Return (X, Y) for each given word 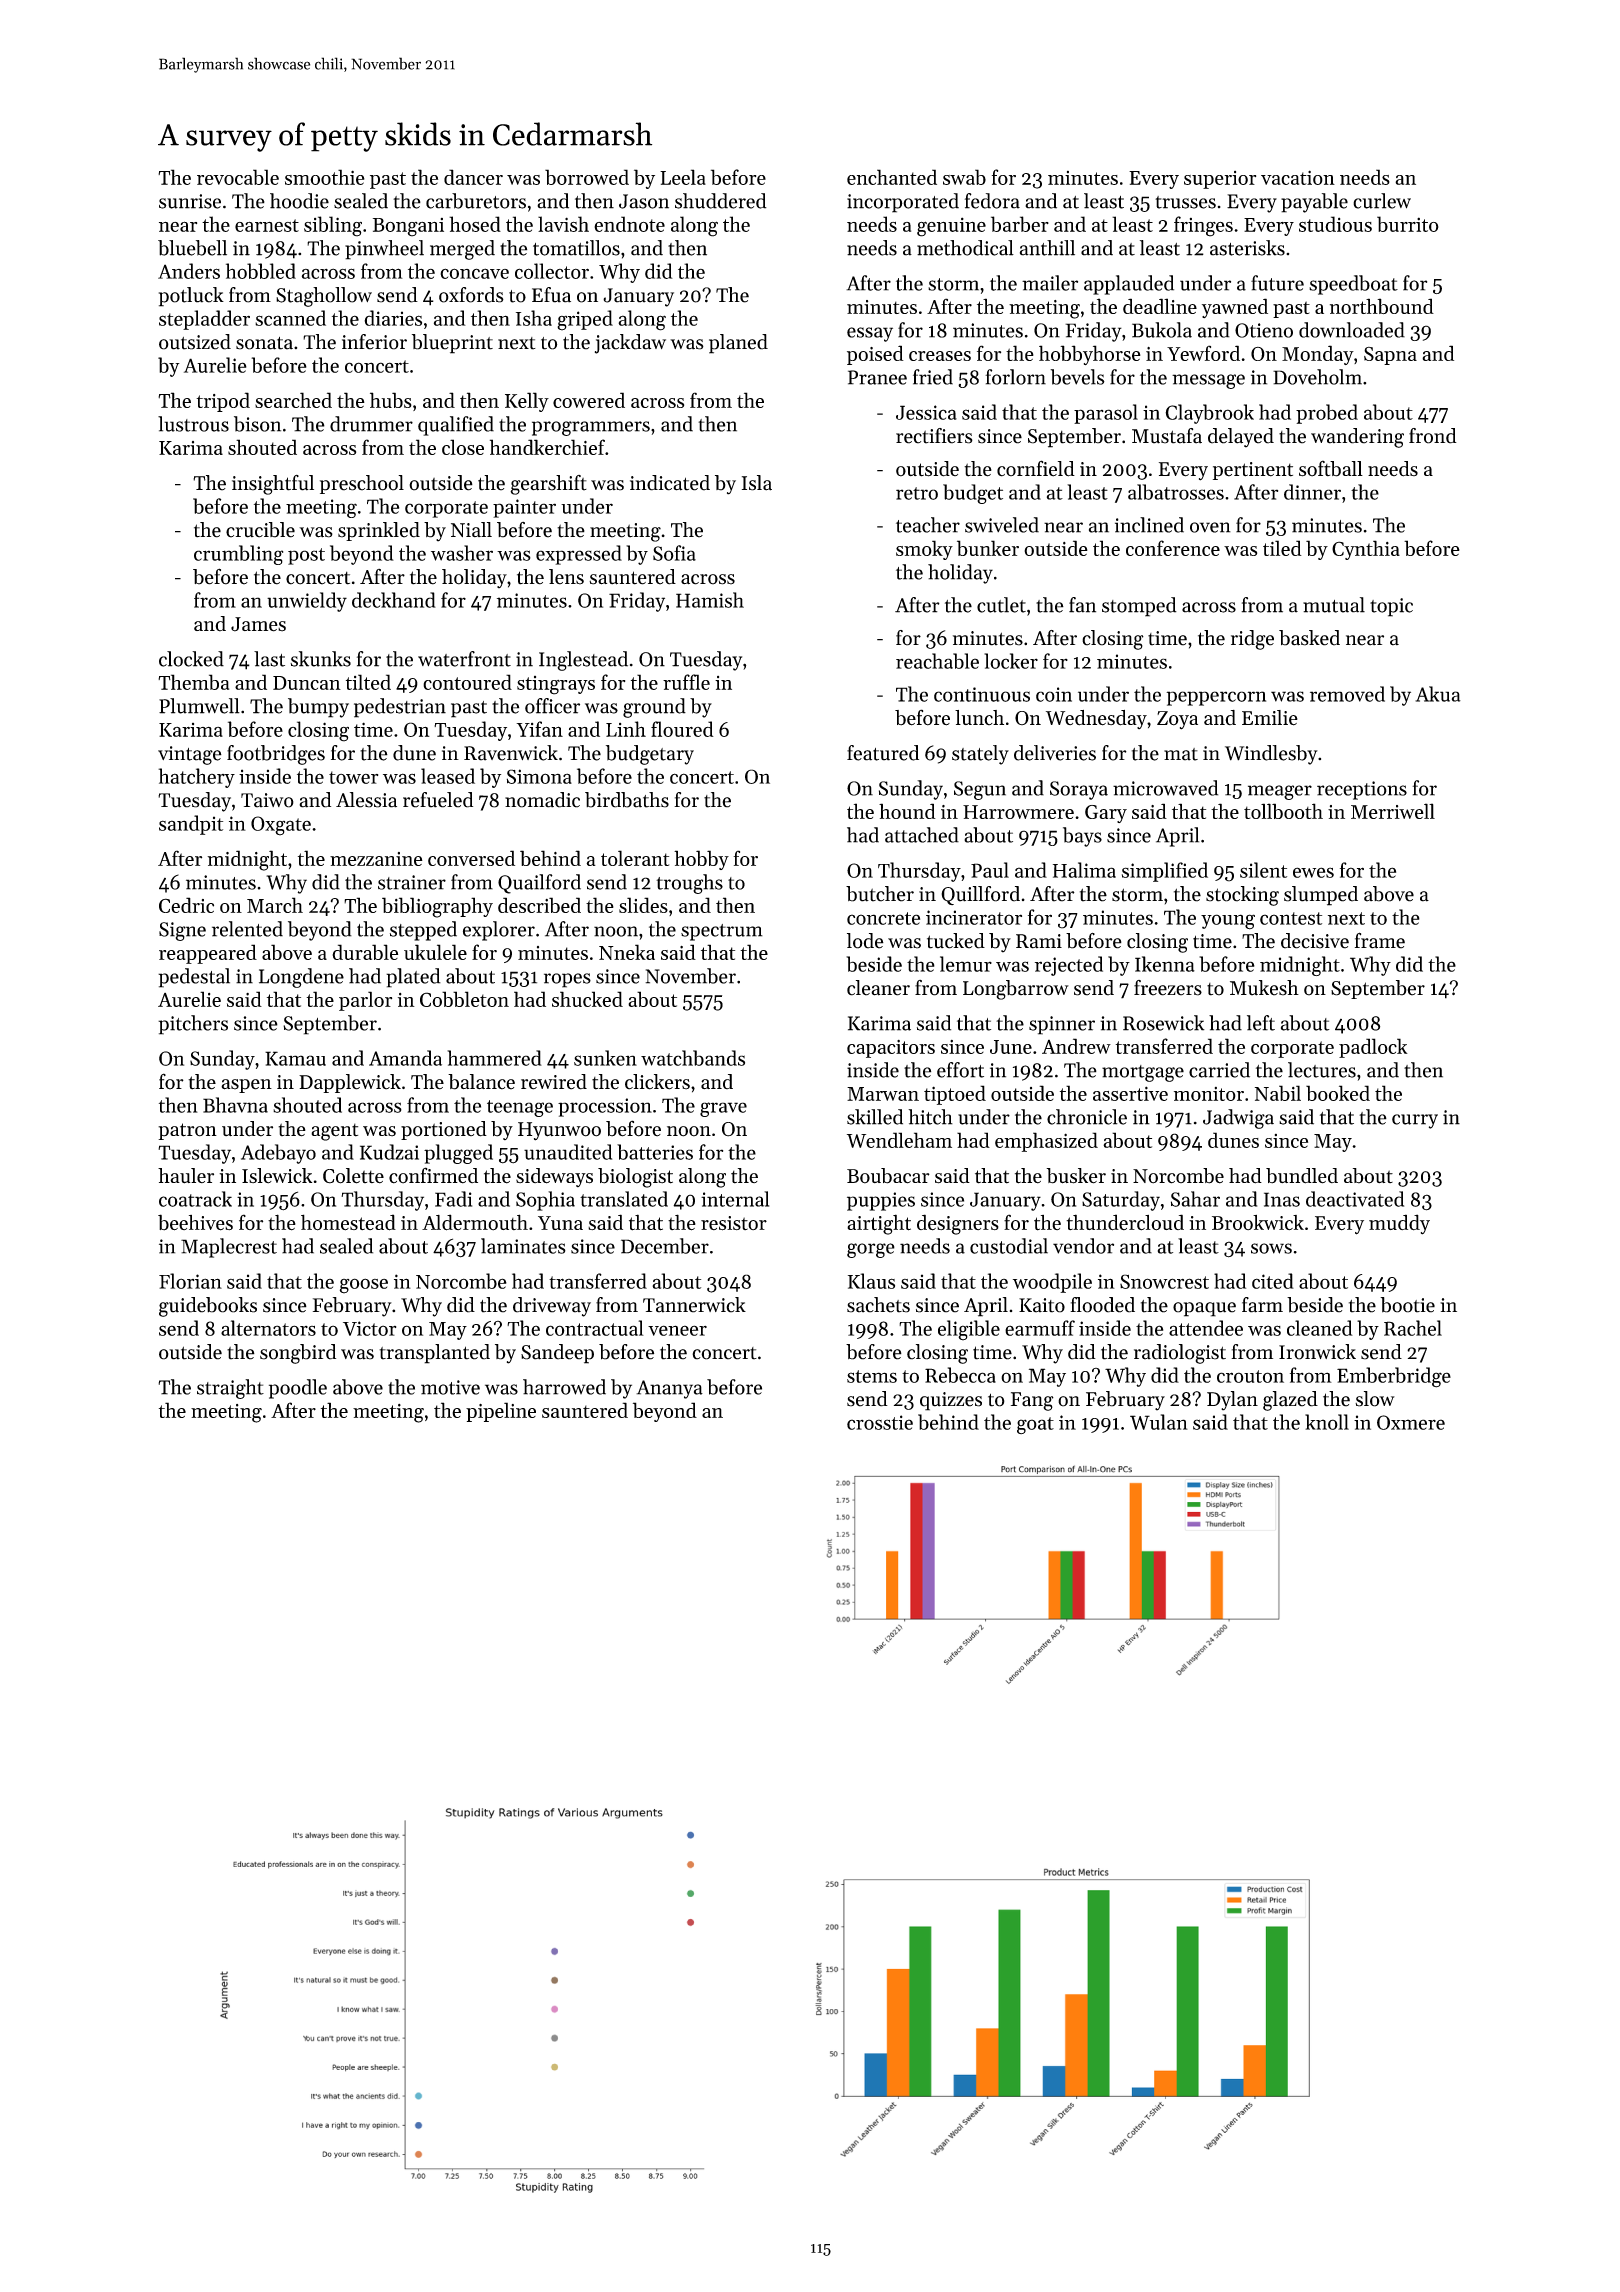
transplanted (434, 1354)
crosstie (880, 1422)
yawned (1235, 308)
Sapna (1390, 356)
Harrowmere (1018, 812)
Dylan (1232, 1401)
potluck (191, 297)
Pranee (877, 377)
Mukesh (1264, 988)
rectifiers (934, 436)
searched (293, 400)
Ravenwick (511, 753)
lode (865, 941)
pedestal (194, 978)
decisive (1315, 941)
